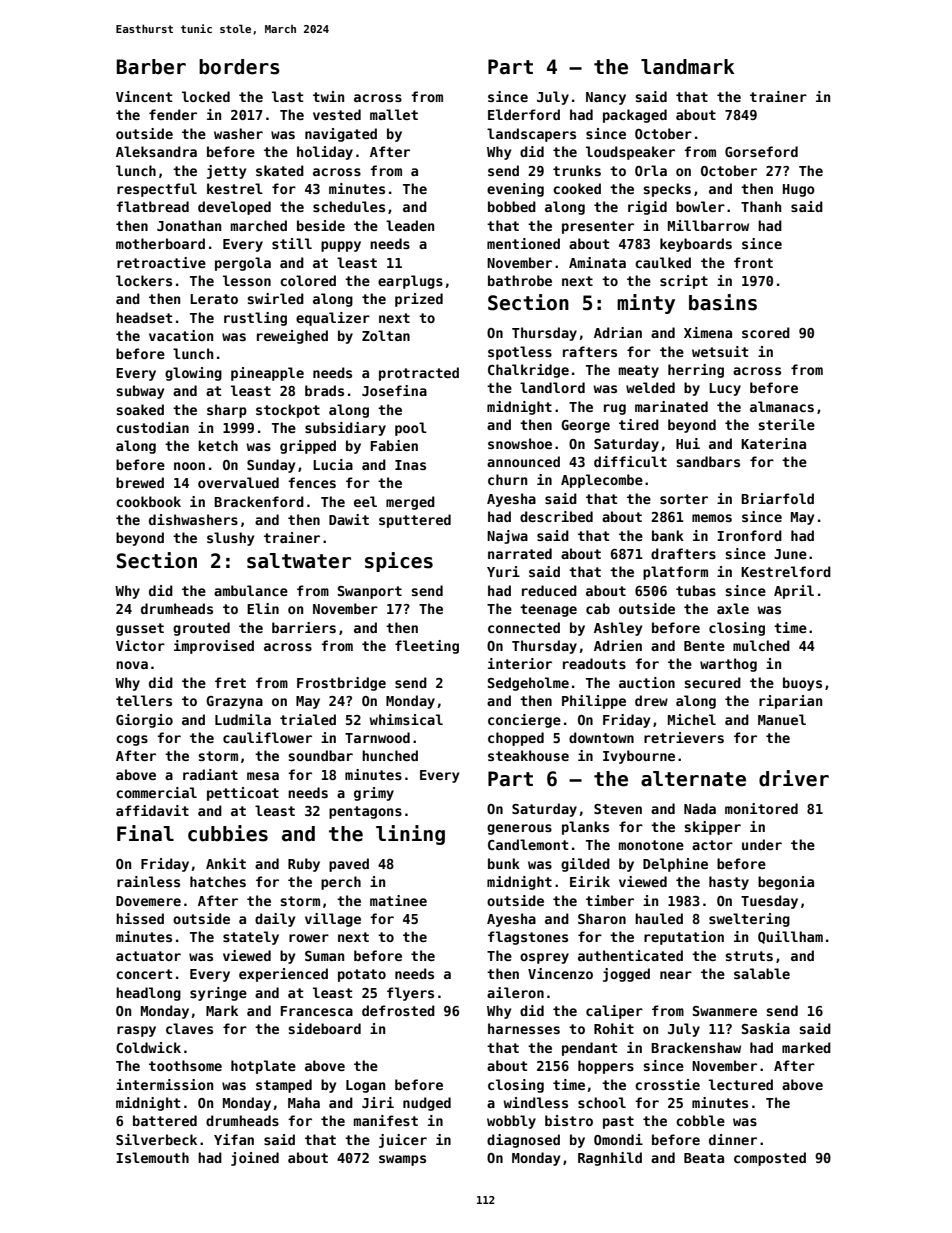 The width and height of the screenshot is (952, 1233). What do you see at coordinates (148, 501) in the screenshot?
I see `cookbook` at bounding box center [148, 501].
